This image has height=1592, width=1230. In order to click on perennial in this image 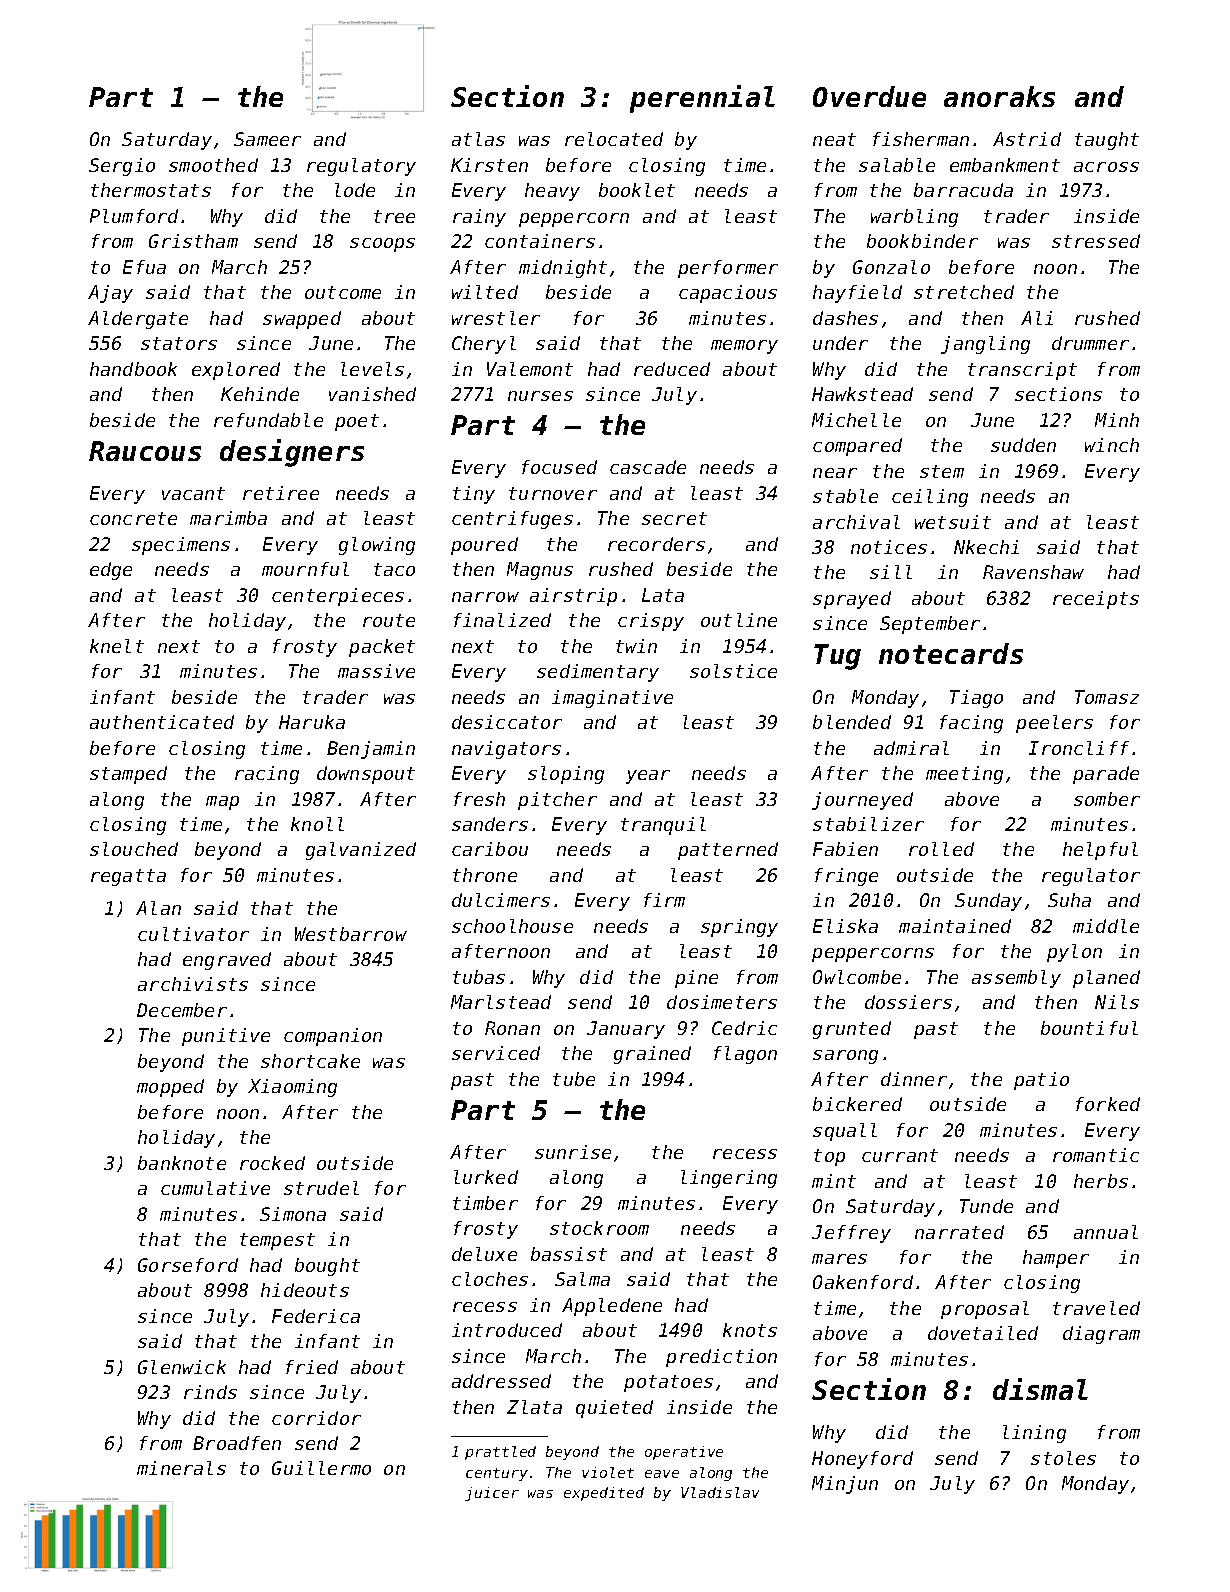, I will do `click(702, 99)`.
